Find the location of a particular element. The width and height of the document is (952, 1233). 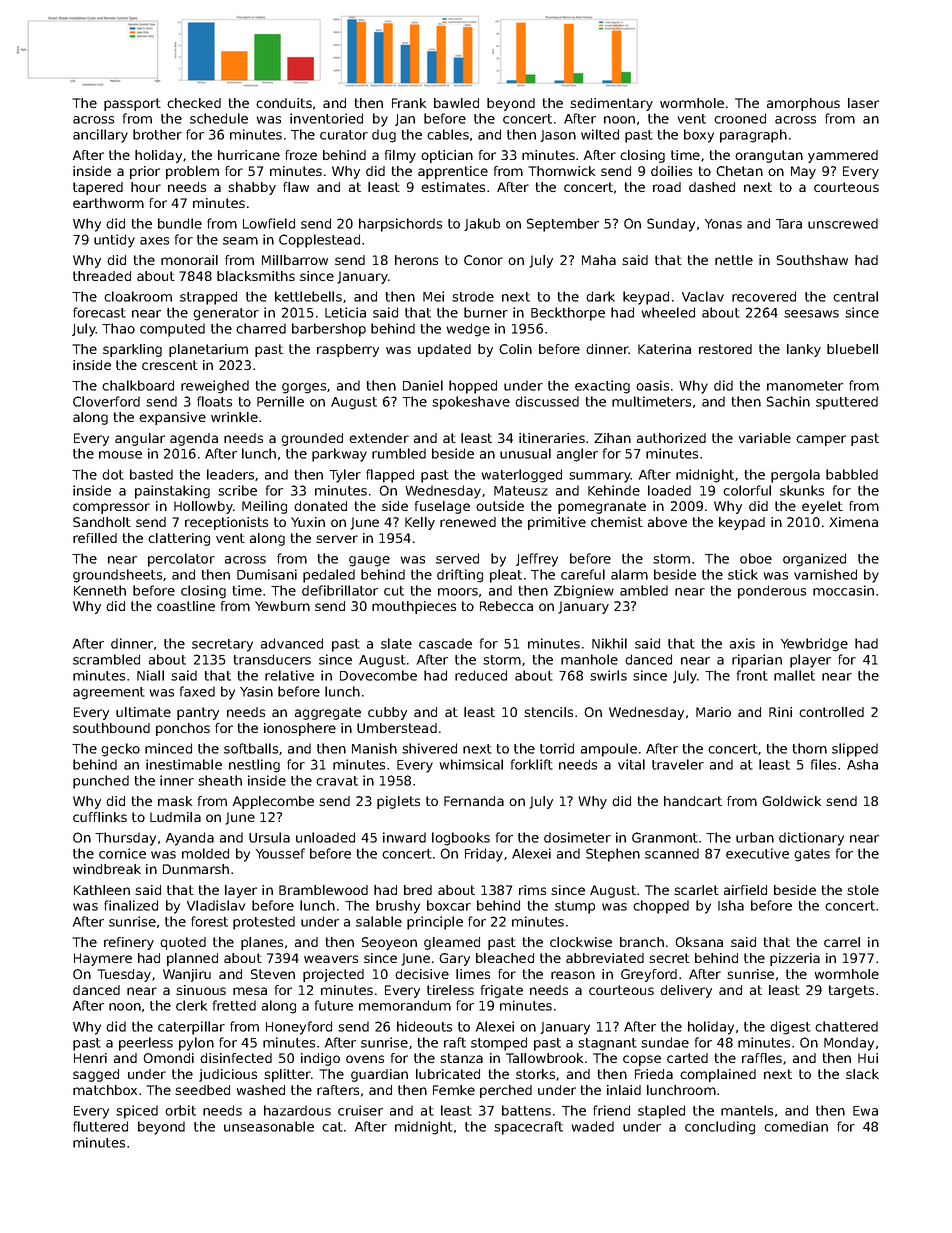

ponchos is located at coordinates (183, 729).
